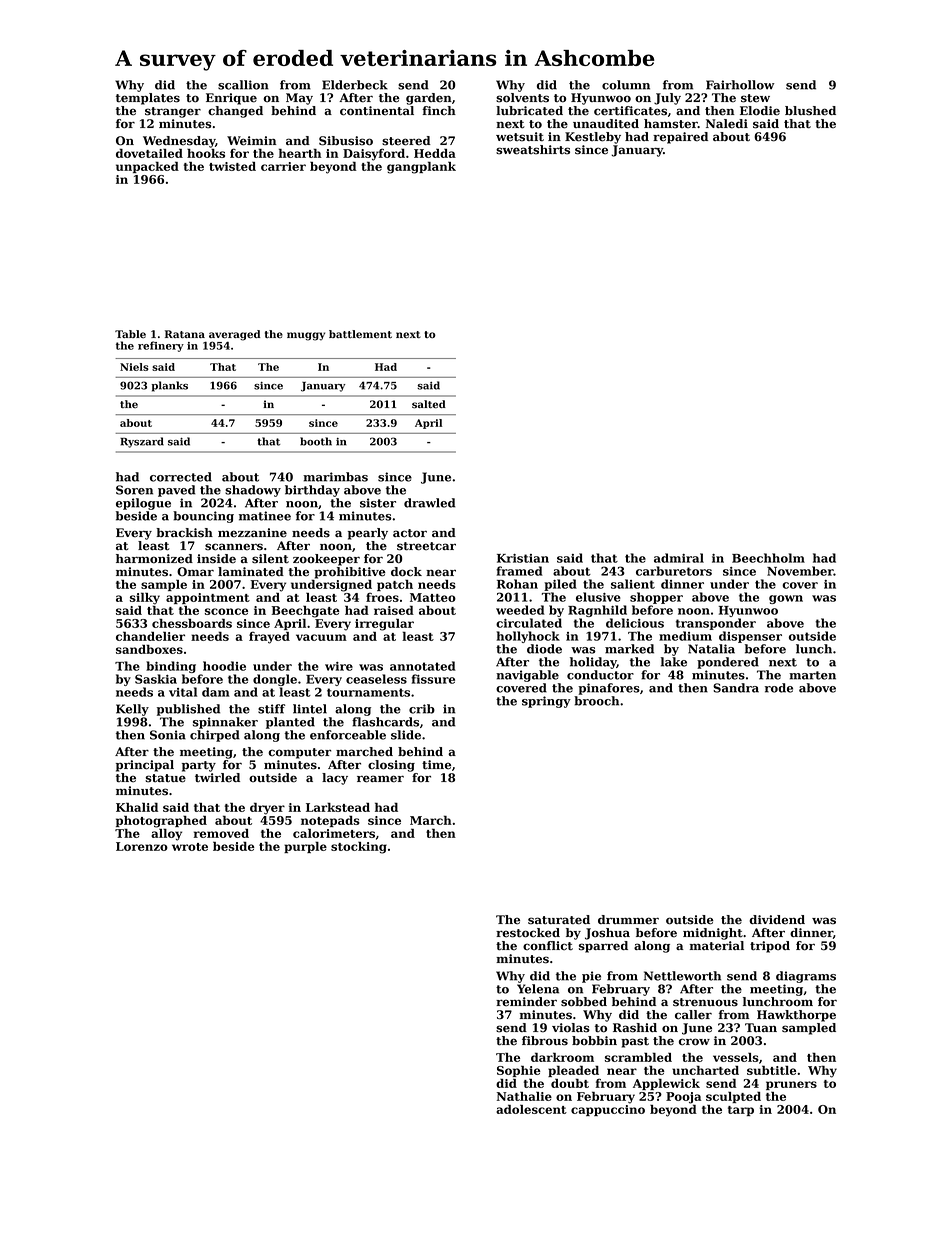  Describe the element at coordinates (777, 920) in the document. I see `dividend` at that location.
